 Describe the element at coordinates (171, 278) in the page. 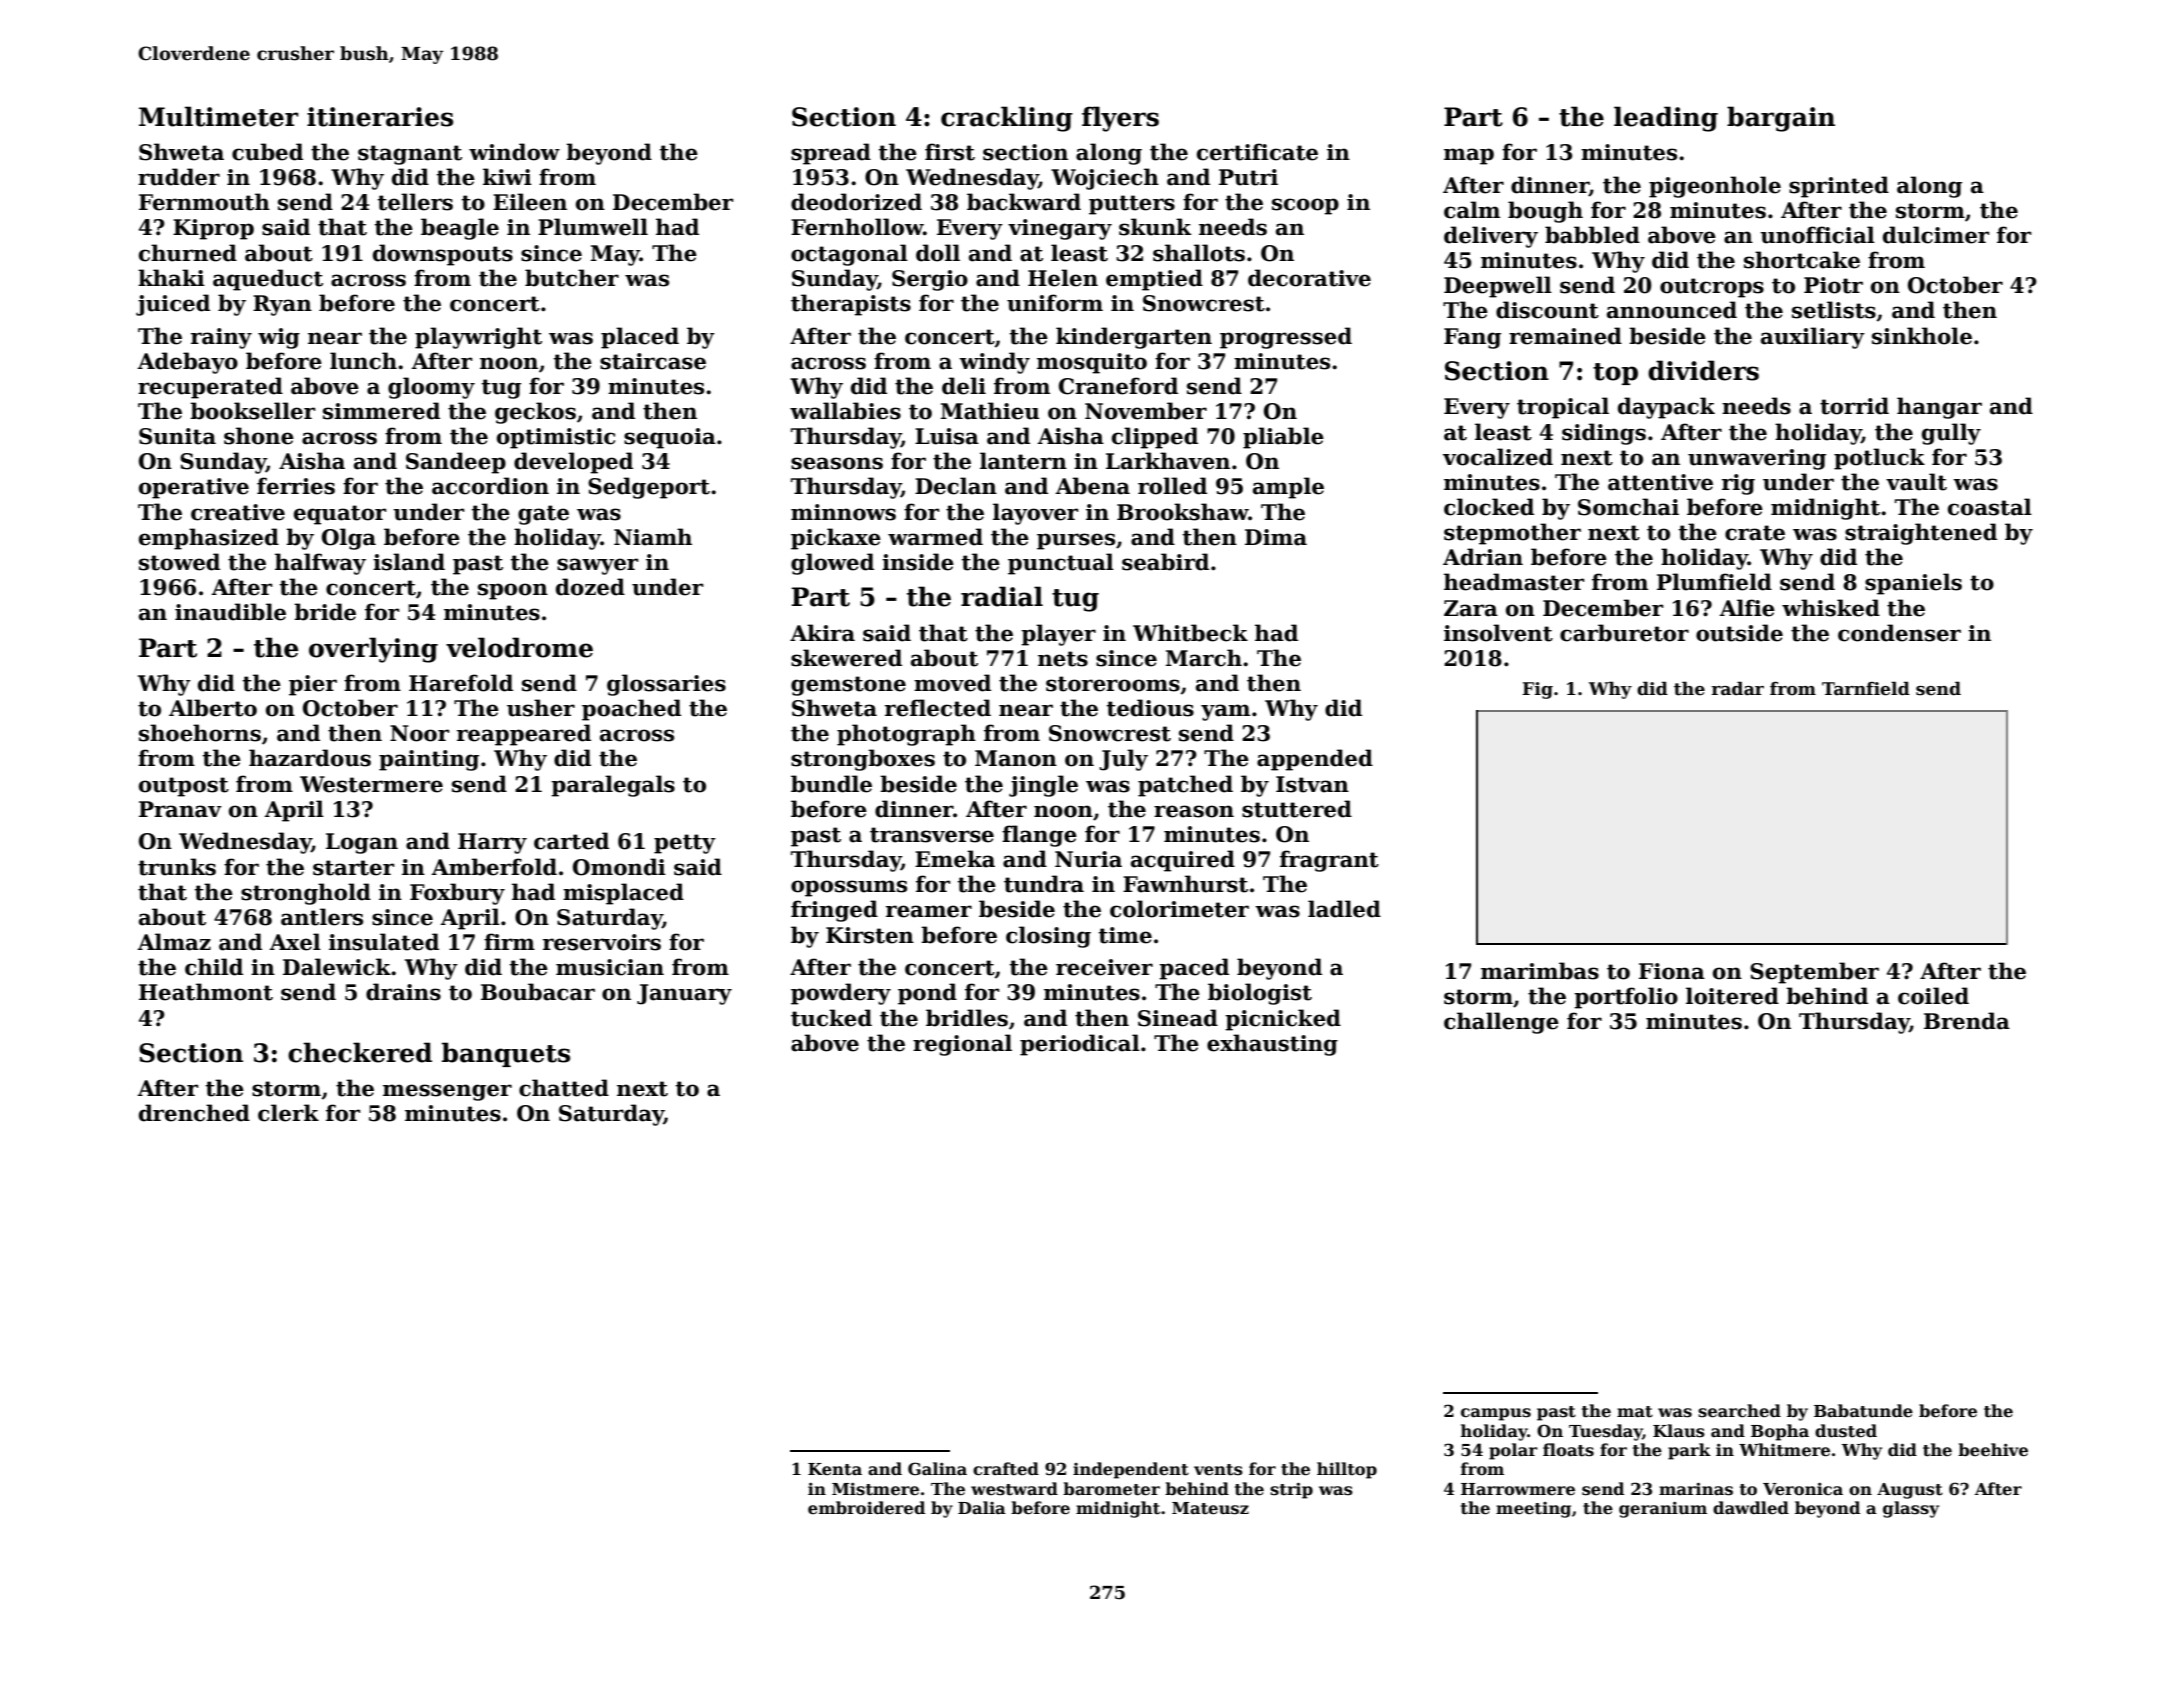

I see `khaki` at that location.
